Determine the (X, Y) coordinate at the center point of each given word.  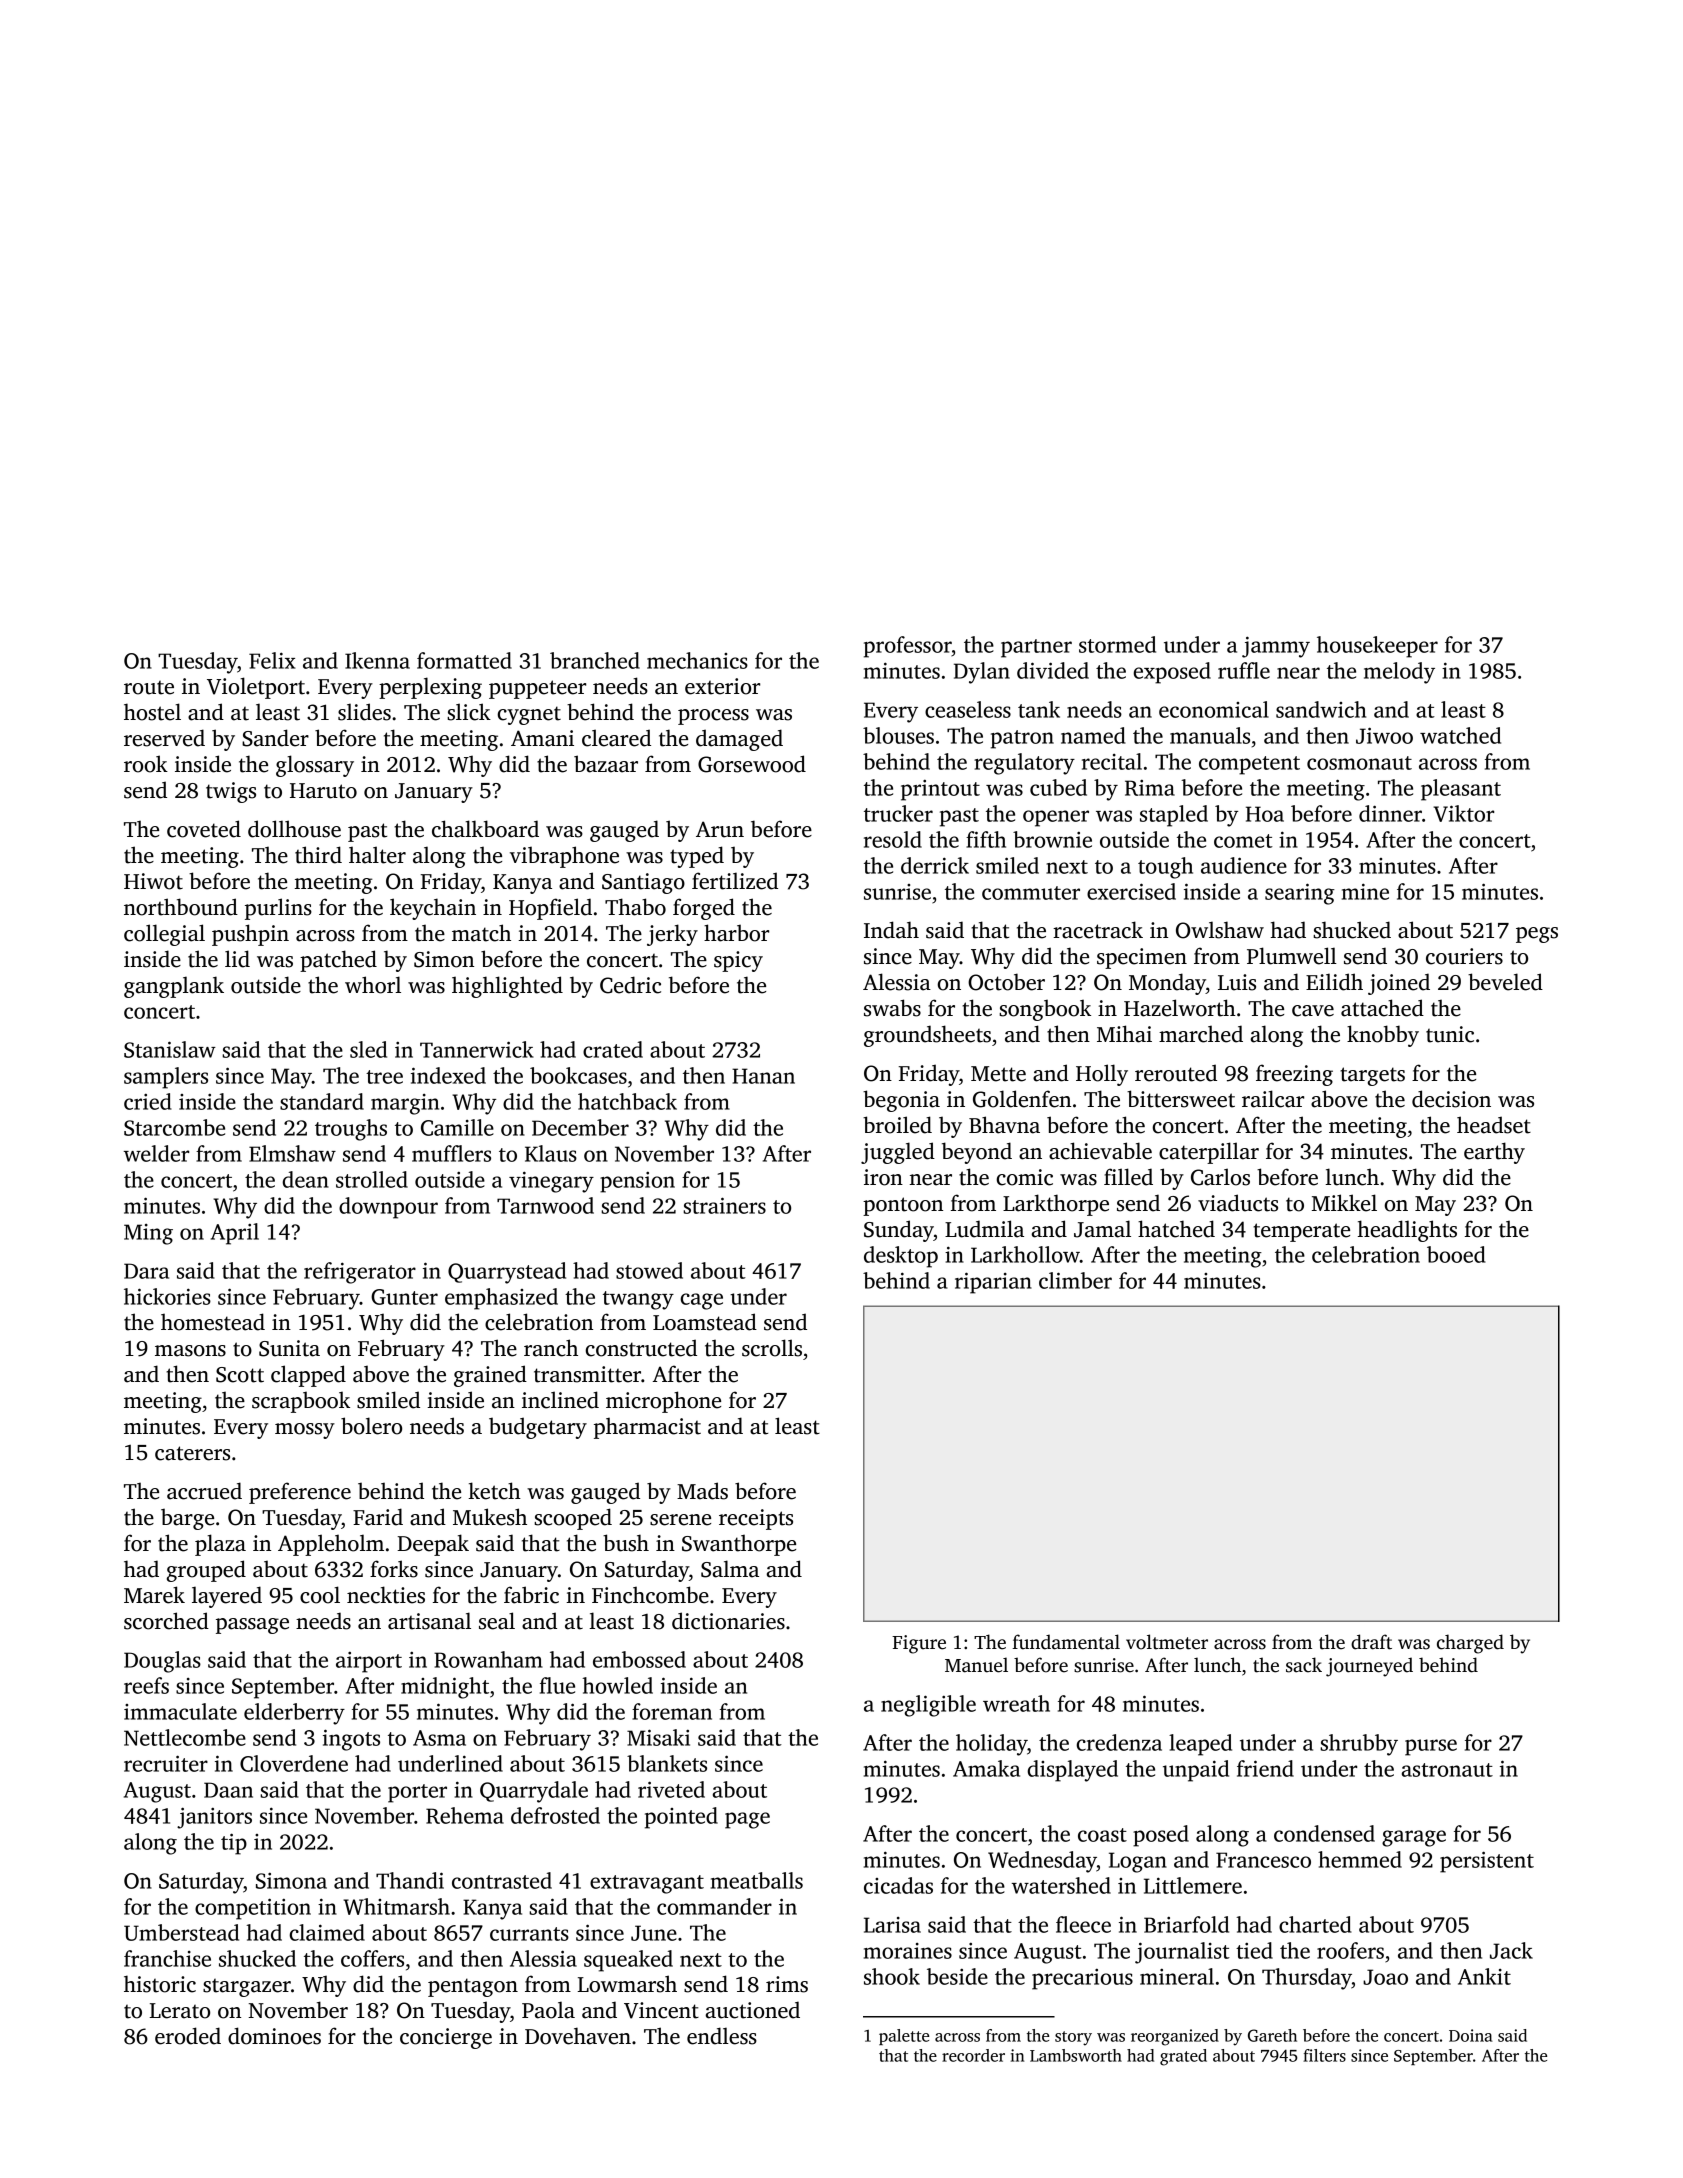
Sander (275, 738)
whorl (373, 985)
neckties (386, 1595)
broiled (897, 1125)
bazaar (606, 764)
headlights (1407, 1231)
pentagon (473, 1987)
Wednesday (1042, 1862)
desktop (901, 1257)
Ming (148, 1234)
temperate (1301, 1232)
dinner (1390, 813)
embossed (639, 1659)
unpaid (1196, 1771)
